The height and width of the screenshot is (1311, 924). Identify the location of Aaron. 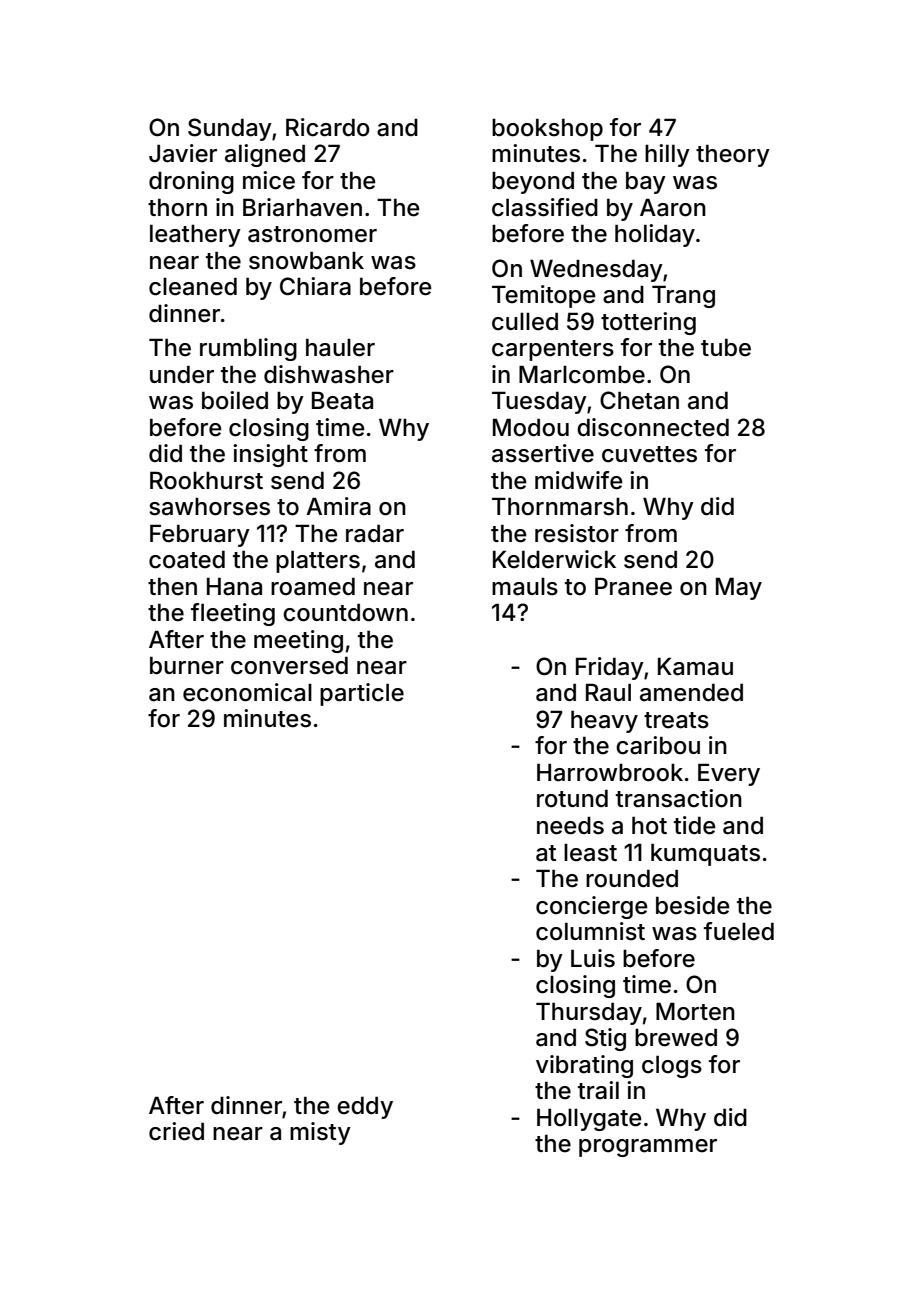
(673, 207).
